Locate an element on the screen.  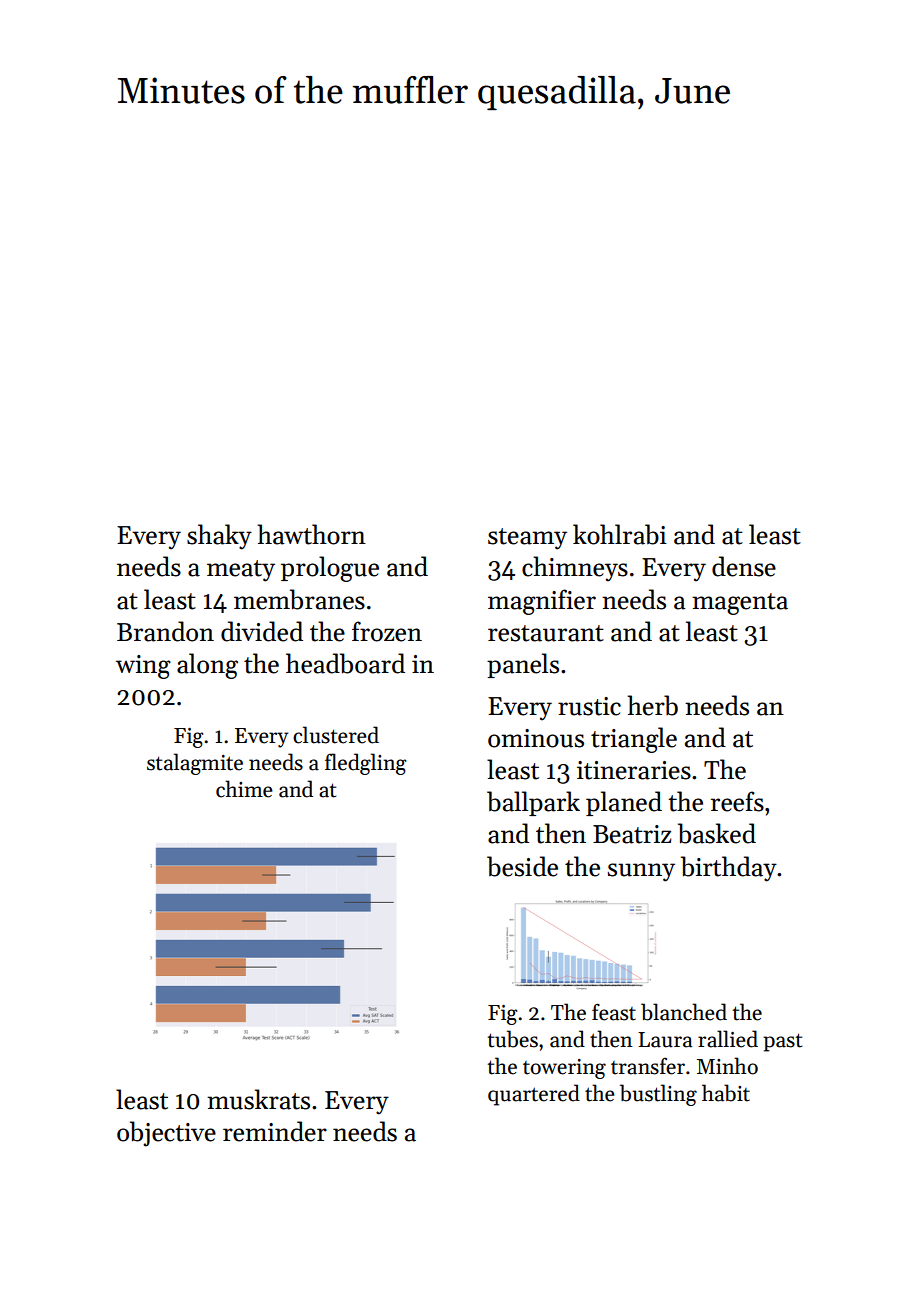
magenta is located at coordinates (740, 604).
